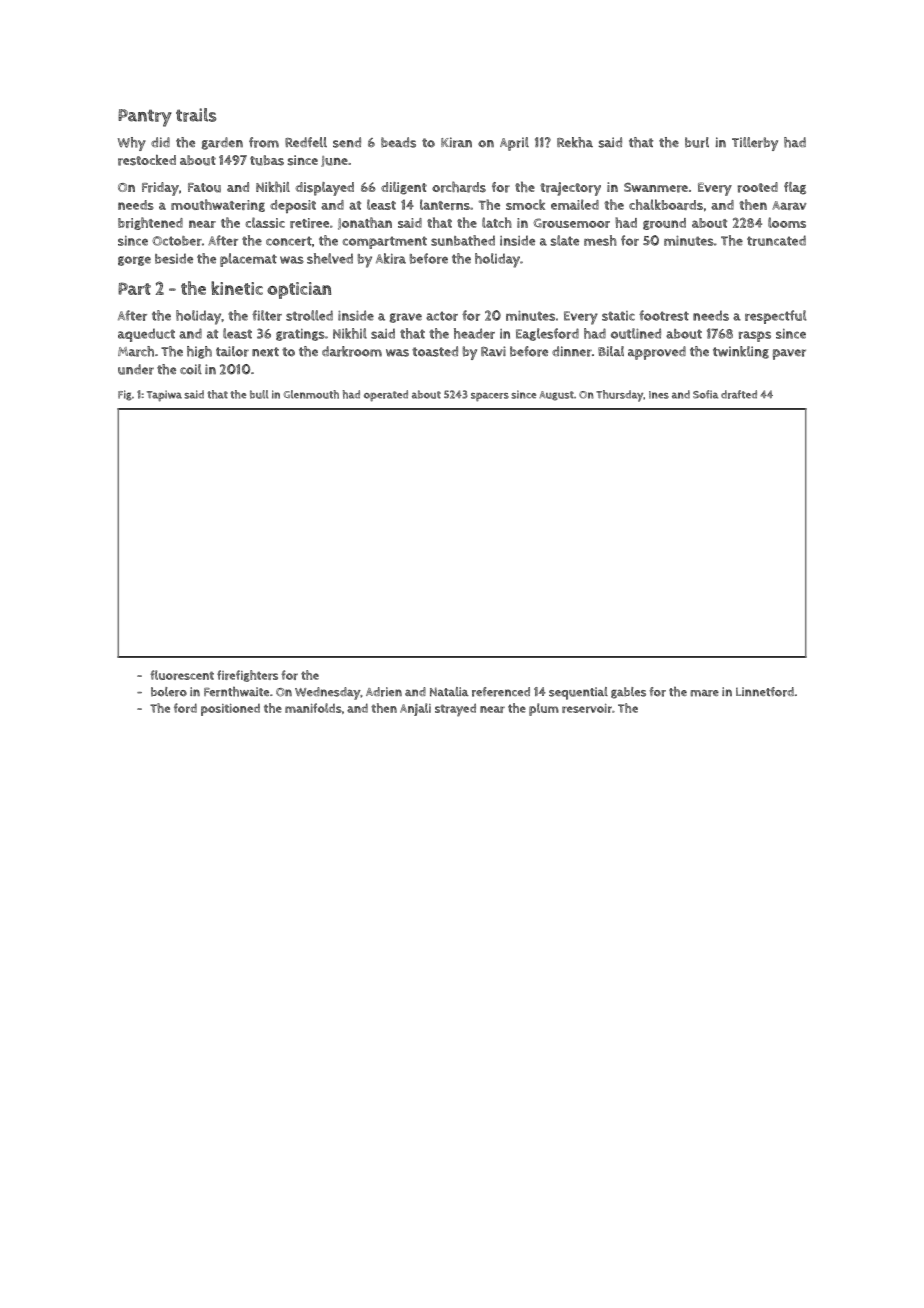 The image size is (924, 1308). I want to click on burl, so click(697, 142).
